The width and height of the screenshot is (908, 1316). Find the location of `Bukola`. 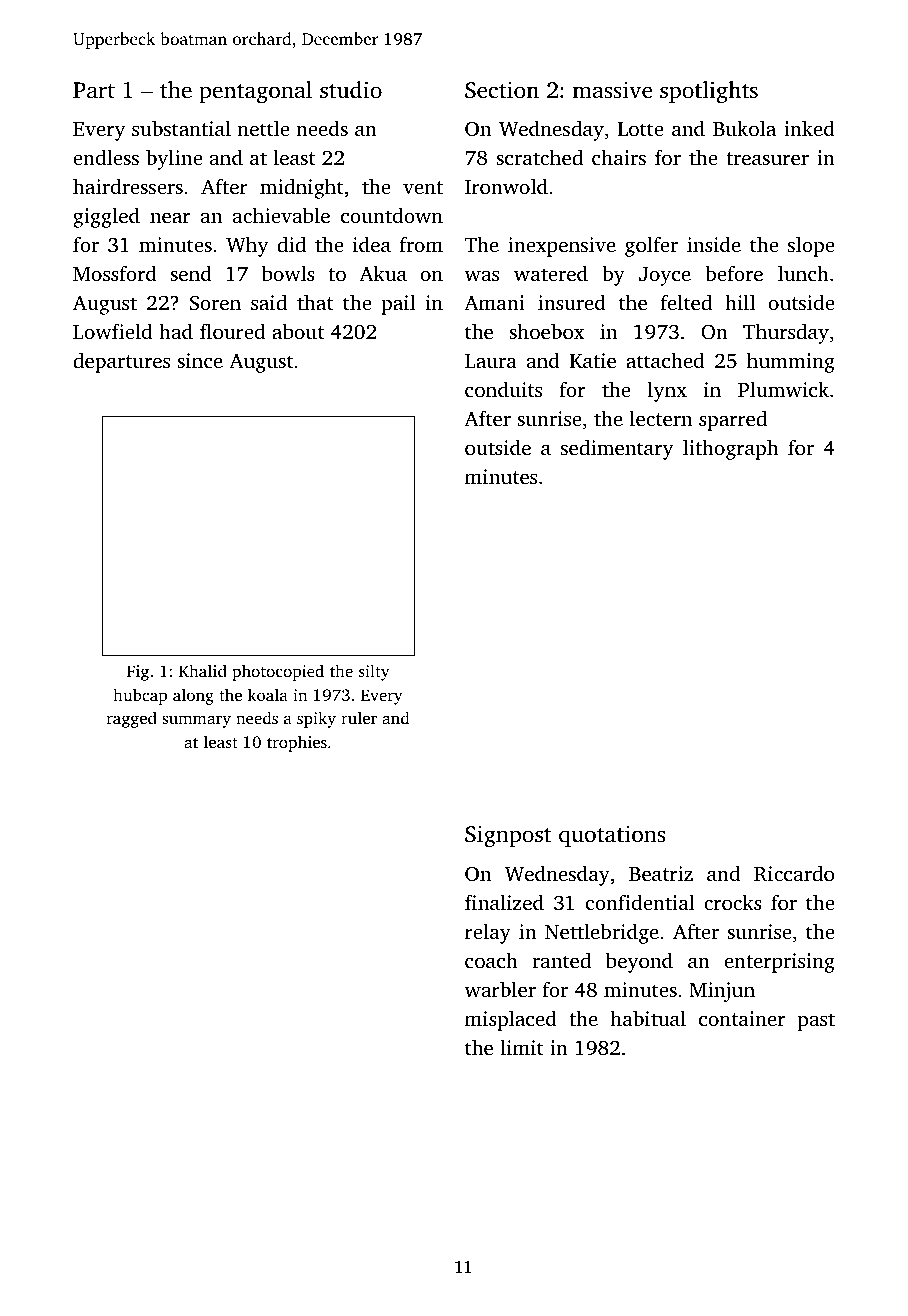

Bukola is located at coordinates (744, 128).
